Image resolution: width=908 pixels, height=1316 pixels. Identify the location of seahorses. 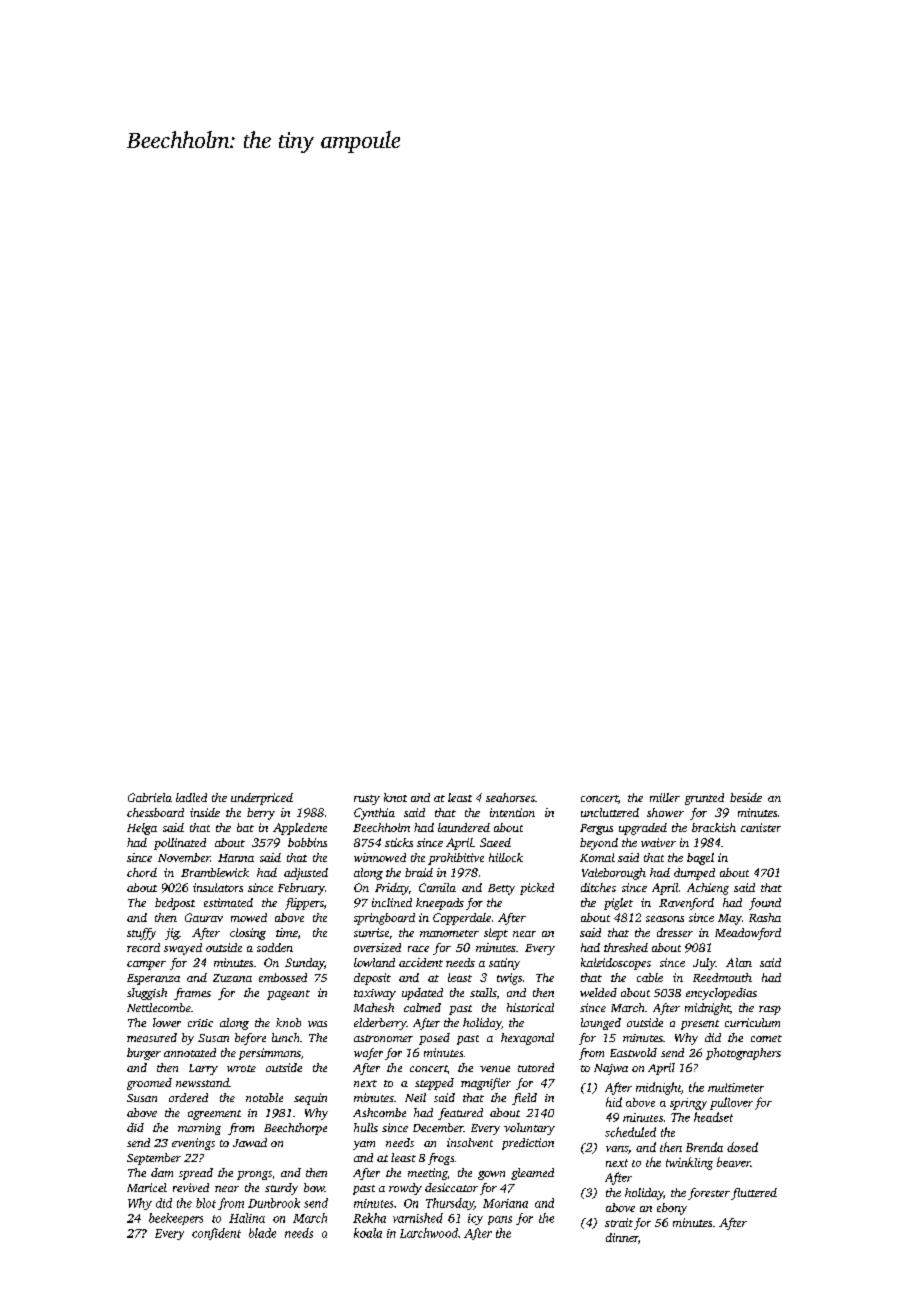
(510, 797).
